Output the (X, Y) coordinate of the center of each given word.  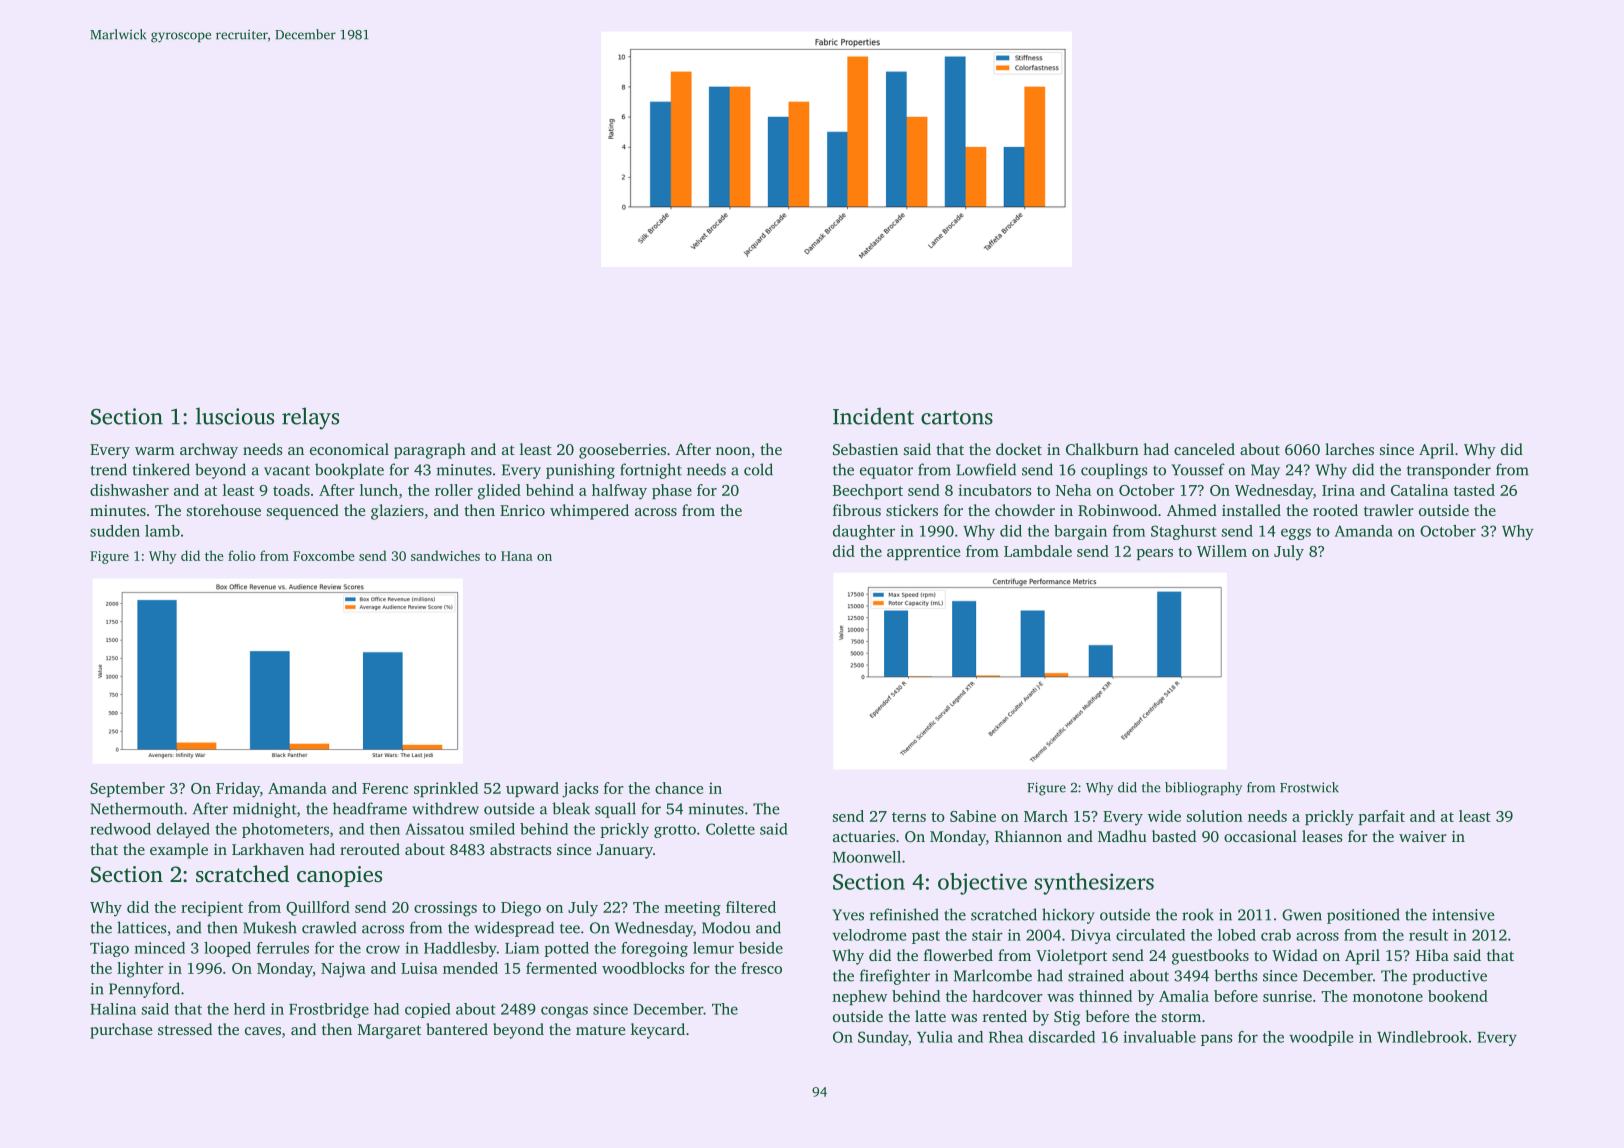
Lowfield (986, 469)
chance (679, 788)
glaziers (397, 512)
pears (1155, 554)
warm (155, 451)
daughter (864, 532)
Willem (1222, 551)
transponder (1449, 471)
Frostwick (1309, 787)
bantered (457, 1029)
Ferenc (385, 788)
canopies (339, 876)
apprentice (923, 552)
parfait (1382, 817)
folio (242, 555)
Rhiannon (1028, 836)
